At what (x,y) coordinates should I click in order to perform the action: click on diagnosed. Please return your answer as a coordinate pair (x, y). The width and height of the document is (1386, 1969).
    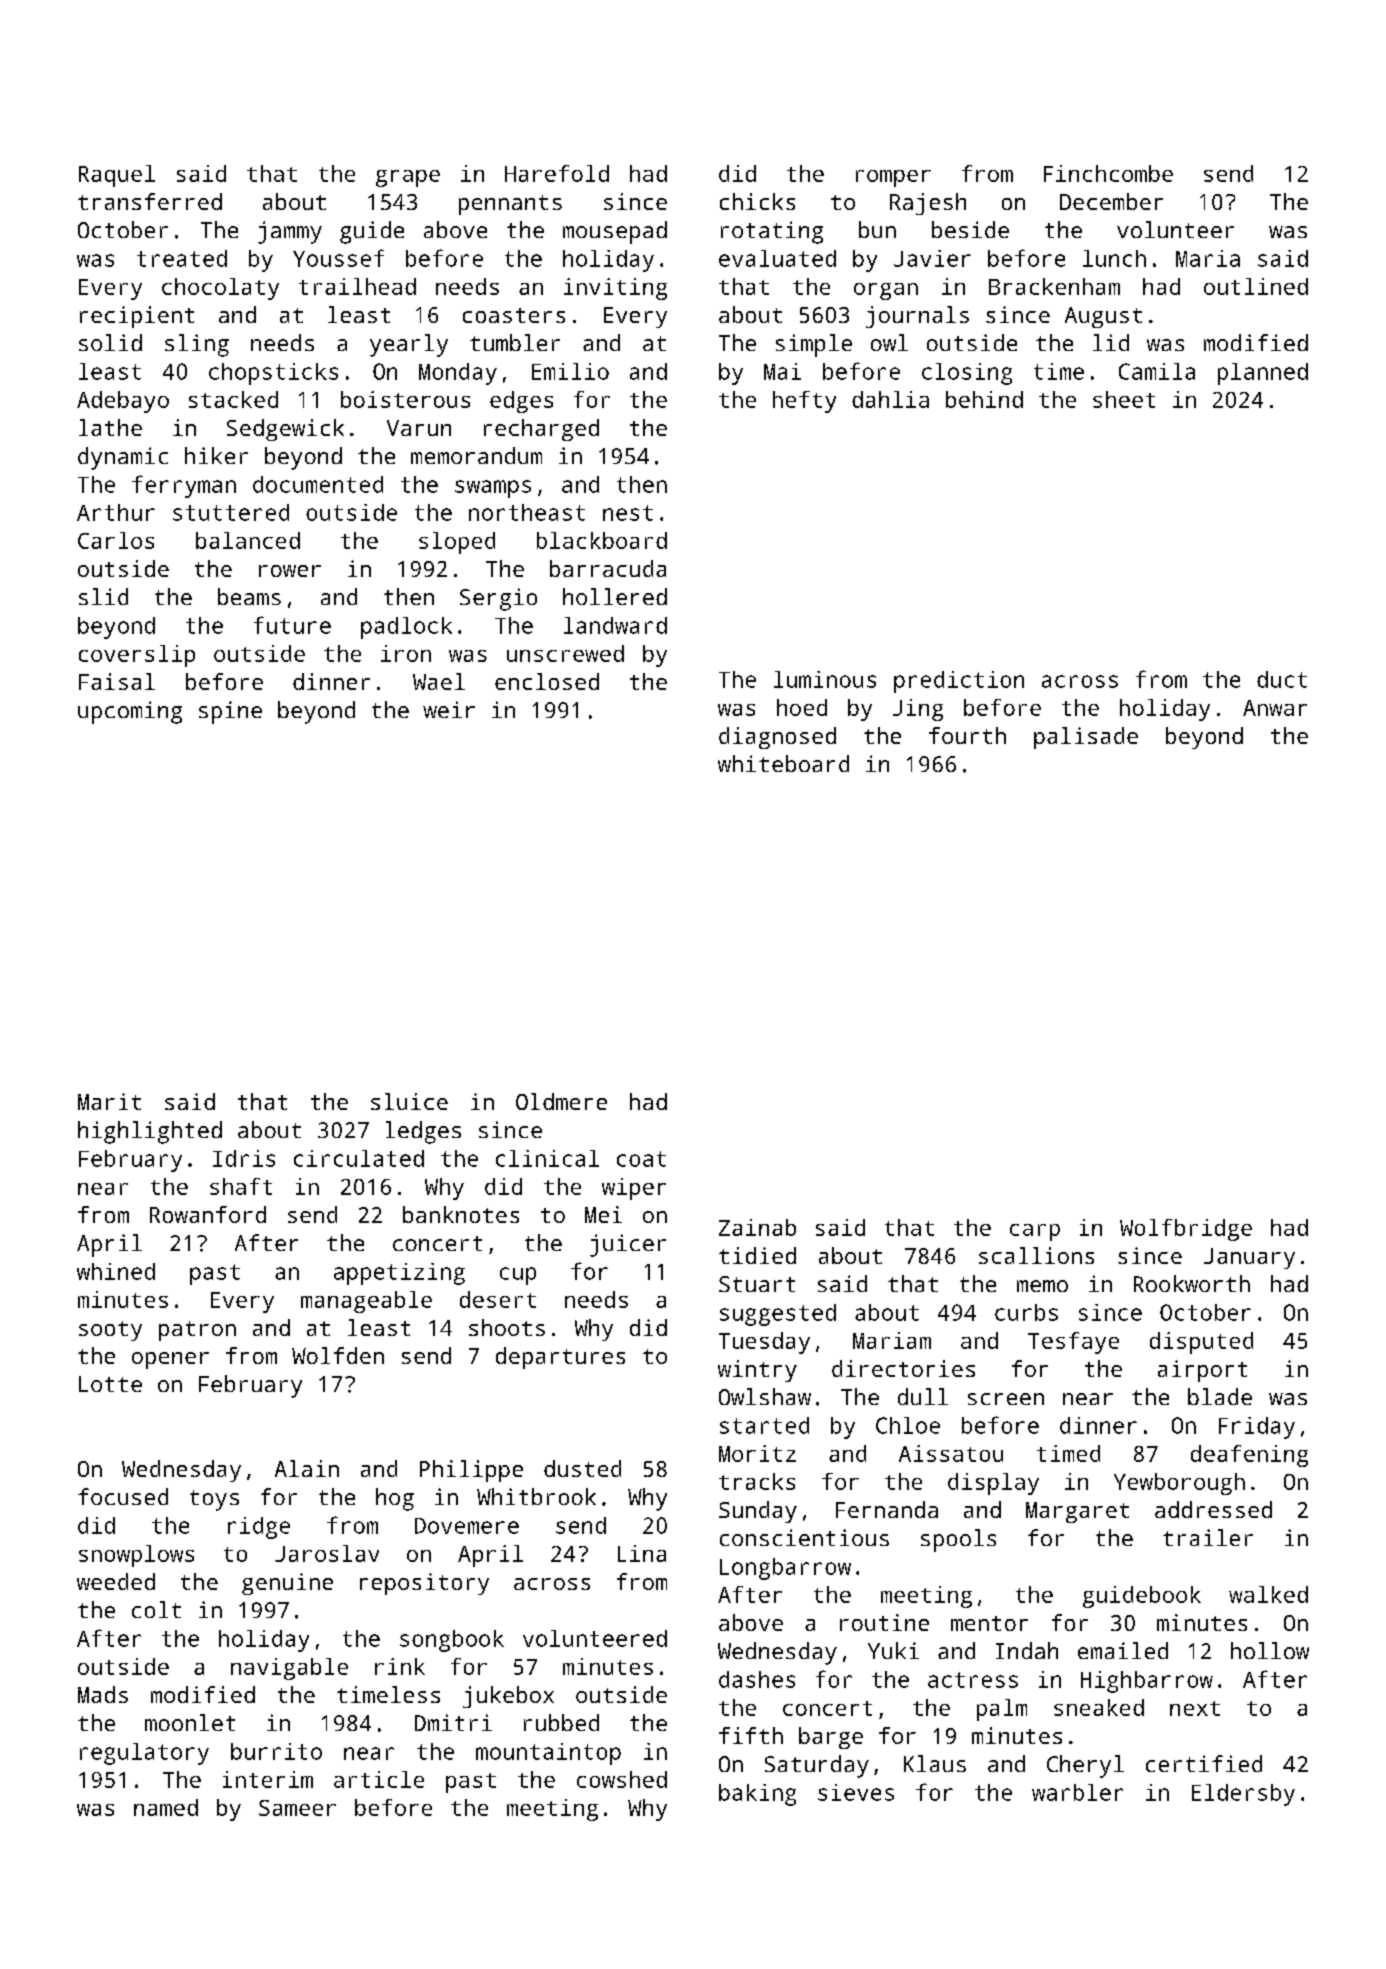
    Looking at the image, I should click on (777, 738).
